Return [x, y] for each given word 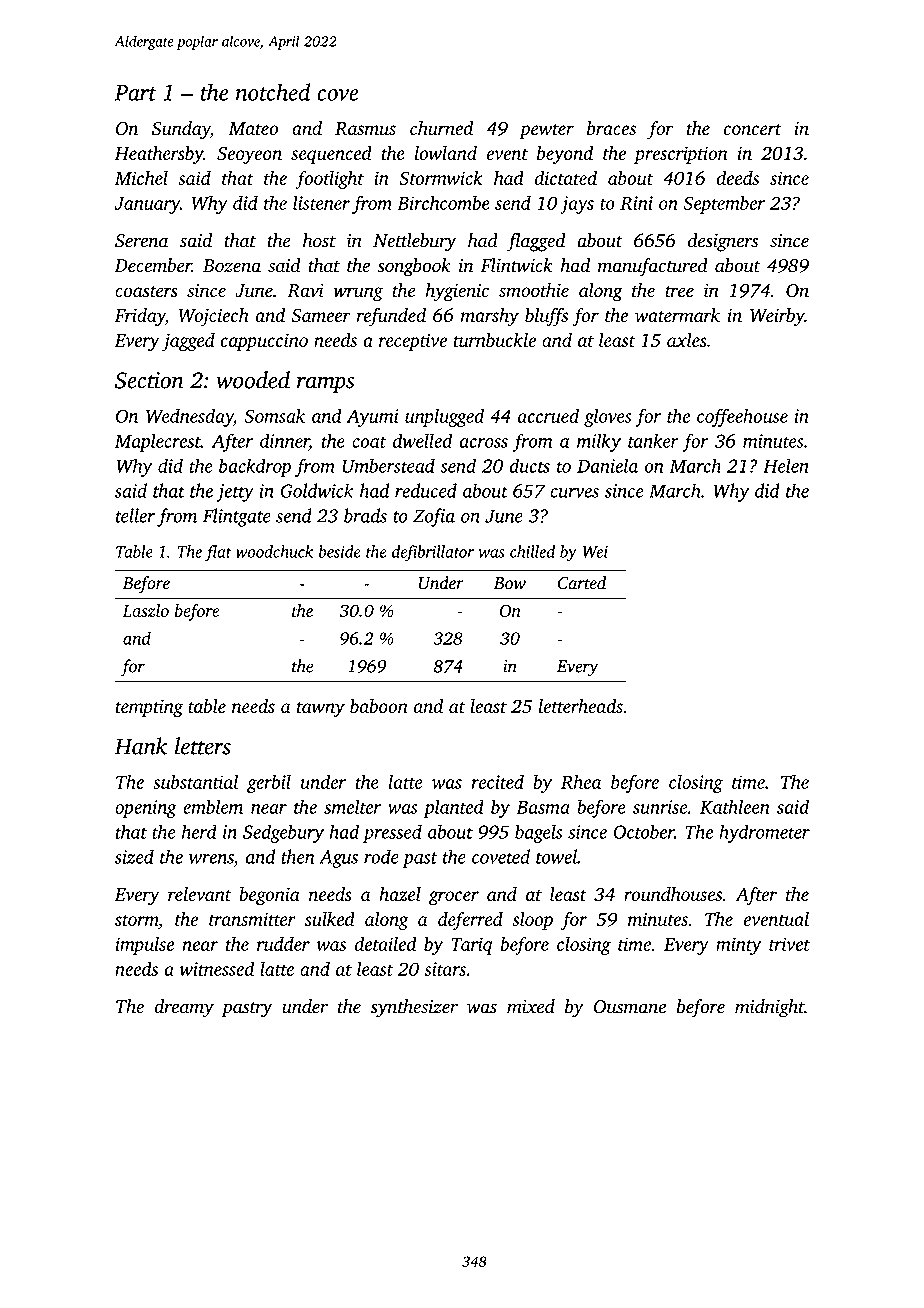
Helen [786, 465]
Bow [510, 583]
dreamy [184, 1008]
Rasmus [365, 128]
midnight [769, 1008]
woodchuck [274, 551]
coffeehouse [742, 417]
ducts [529, 465]
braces [611, 128]
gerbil [269, 783]
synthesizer [414, 1008]
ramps [325, 385]
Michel [141, 178]
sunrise [660, 807]
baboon [379, 706]
